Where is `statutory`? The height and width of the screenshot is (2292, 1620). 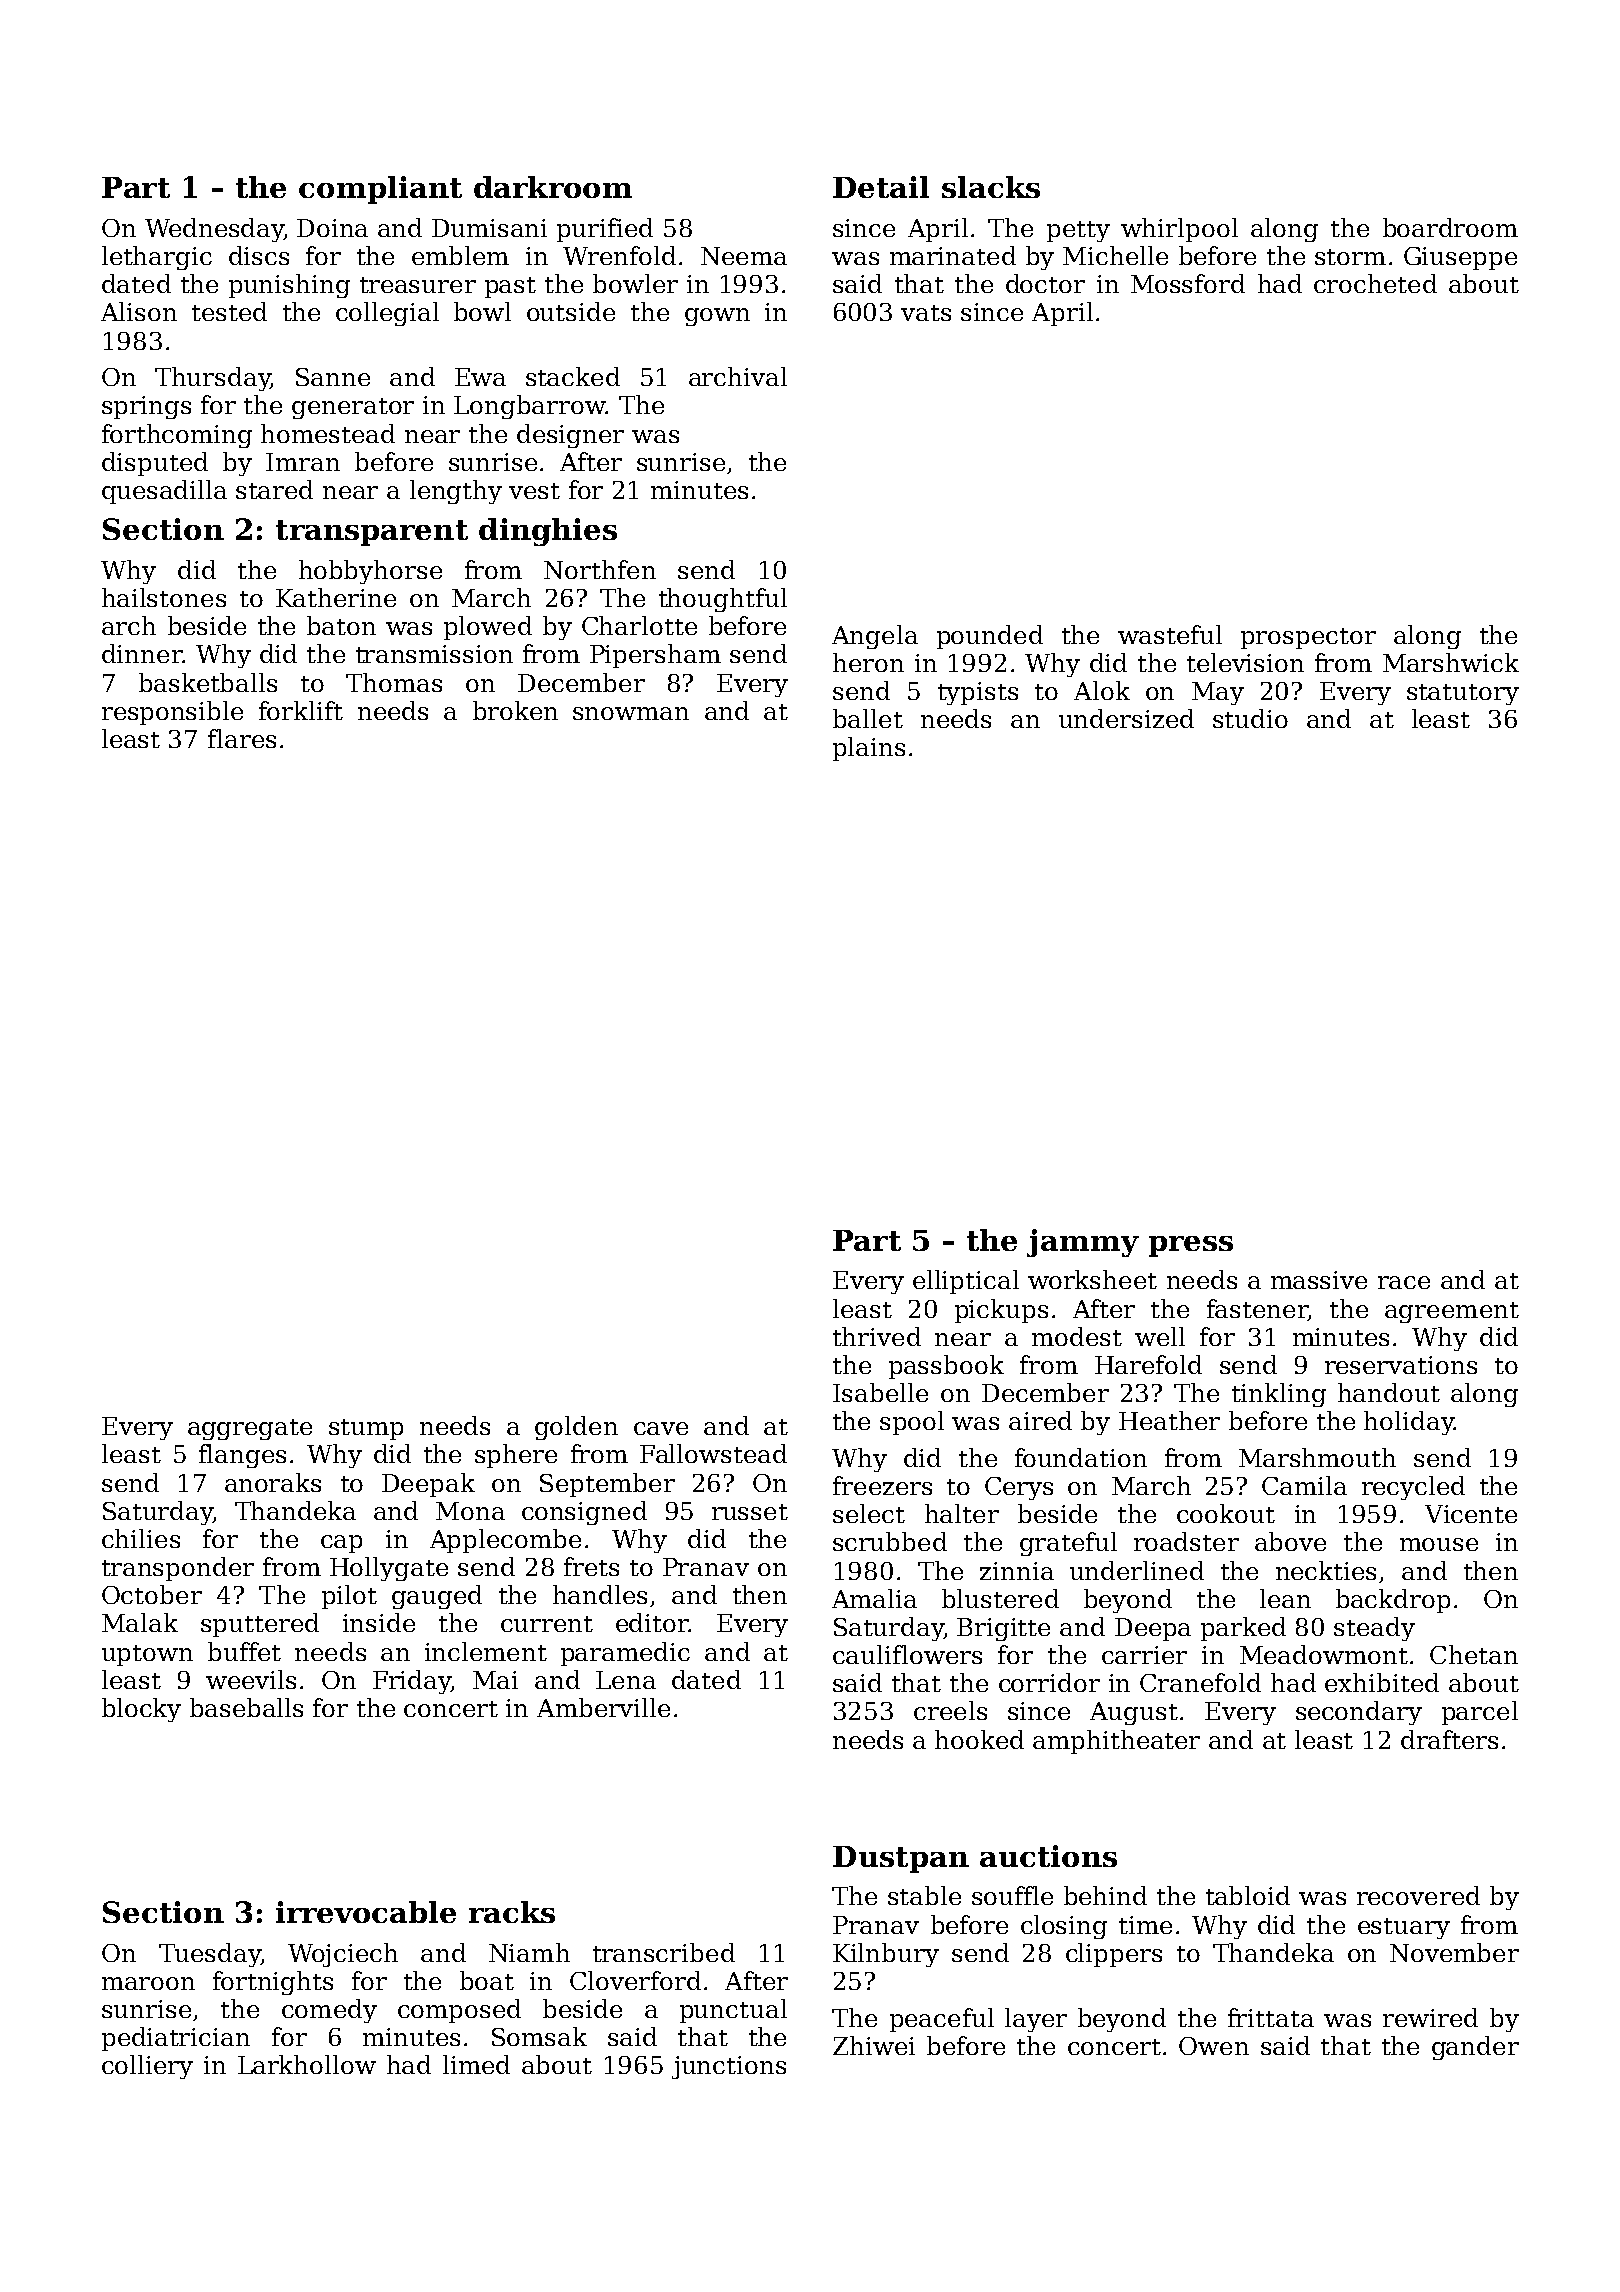 statutory is located at coordinates (1463, 694).
